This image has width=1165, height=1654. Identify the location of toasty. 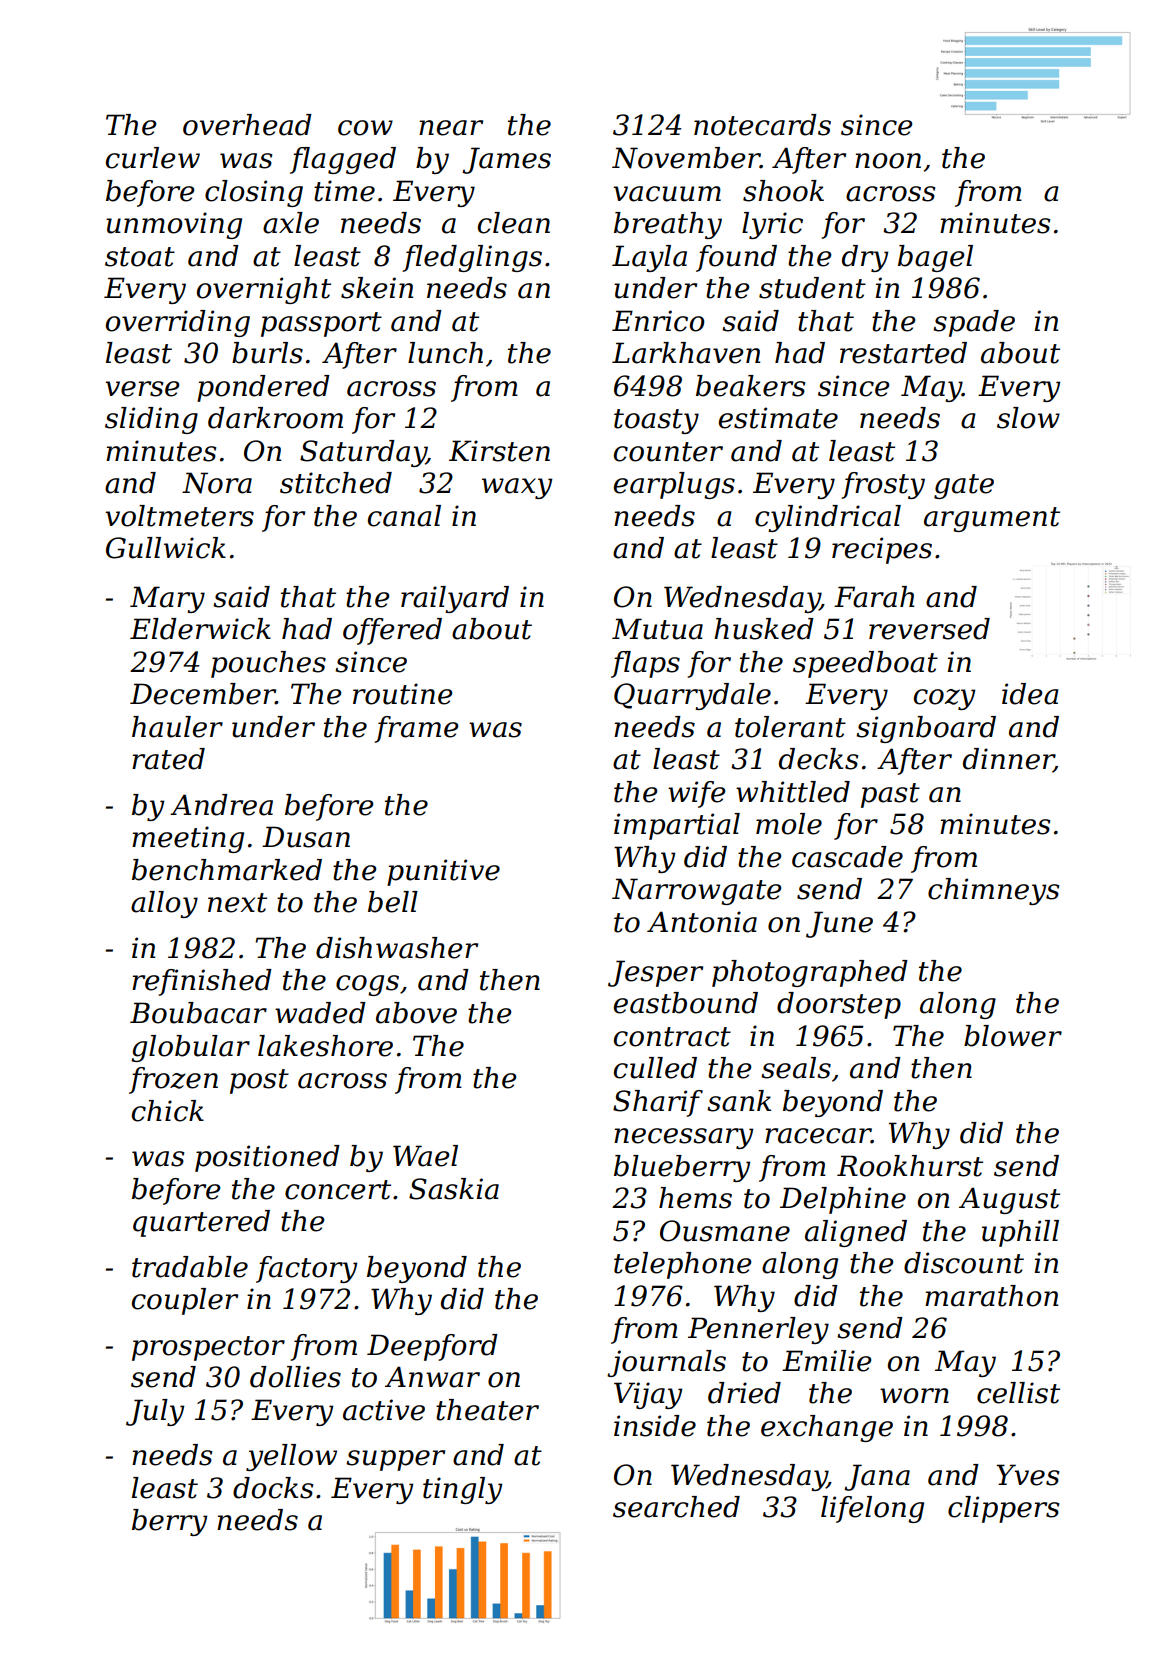
(656, 421).
